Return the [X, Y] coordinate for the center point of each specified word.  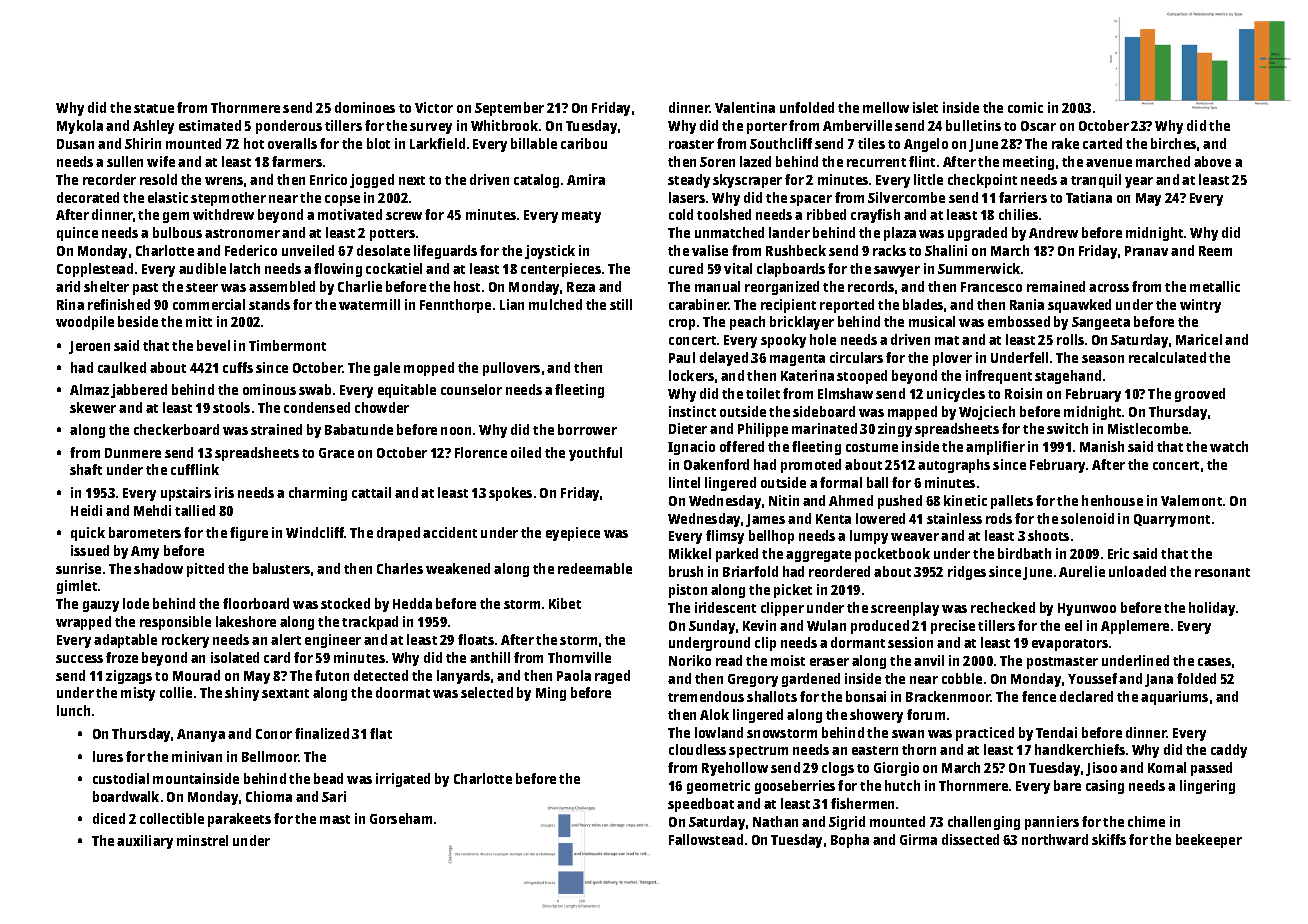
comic [1025, 107]
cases [1214, 662]
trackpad [370, 623]
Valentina [745, 107]
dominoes [365, 107]
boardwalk [126, 796]
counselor [471, 389]
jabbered [139, 391]
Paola [574, 675]
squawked [1079, 306]
